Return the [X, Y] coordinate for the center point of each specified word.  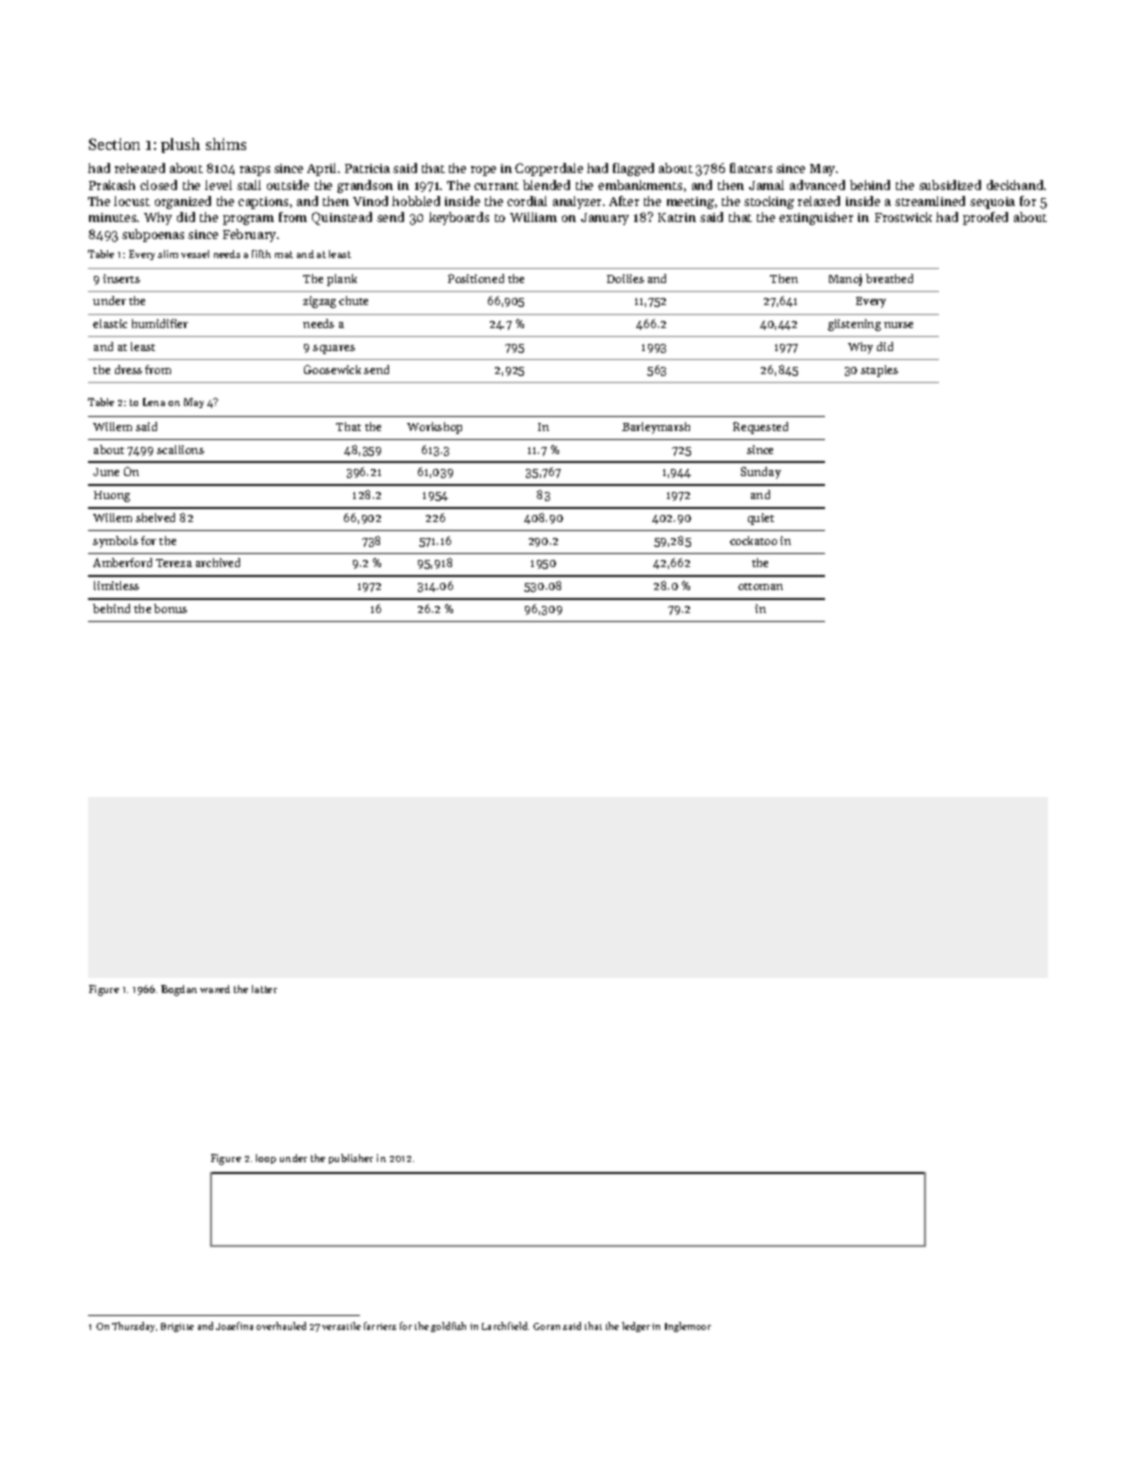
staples [879, 371]
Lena [154, 402]
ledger [636, 1327]
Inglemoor [688, 1327]
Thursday [133, 1327]
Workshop [434, 428]
